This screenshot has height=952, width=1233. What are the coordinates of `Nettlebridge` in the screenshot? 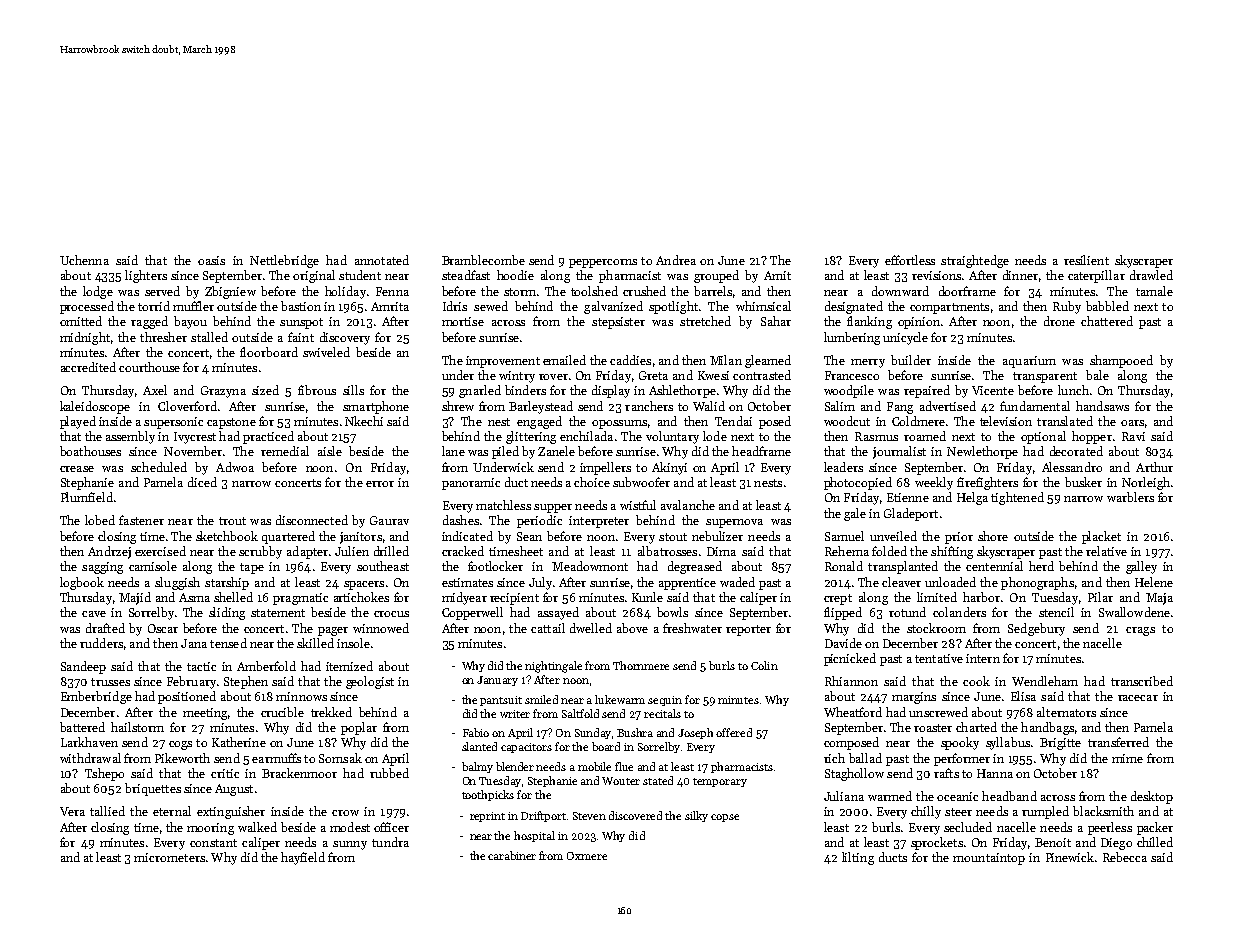 It's located at (284, 261).
